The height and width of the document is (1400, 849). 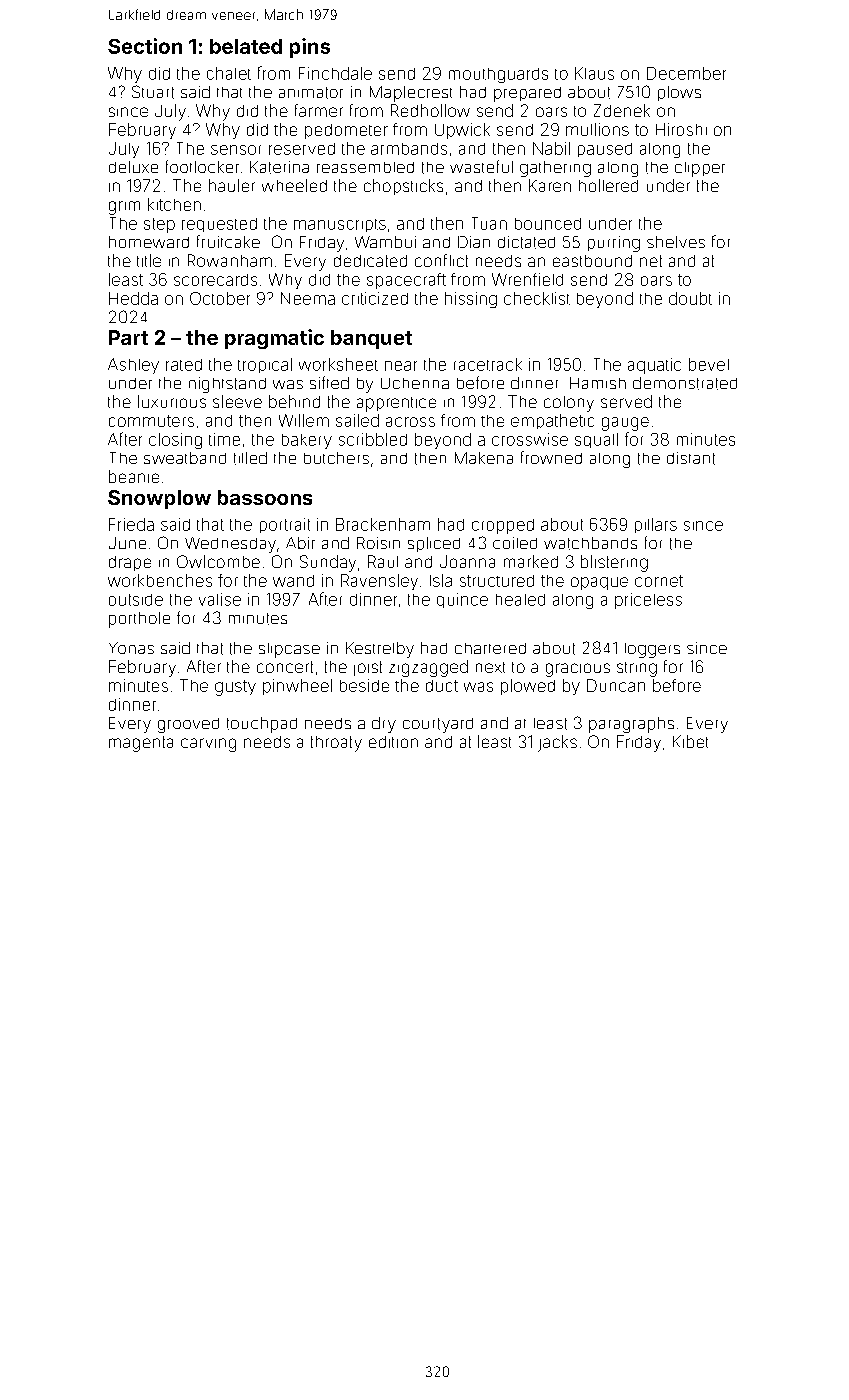 I want to click on gathering, so click(x=555, y=169).
